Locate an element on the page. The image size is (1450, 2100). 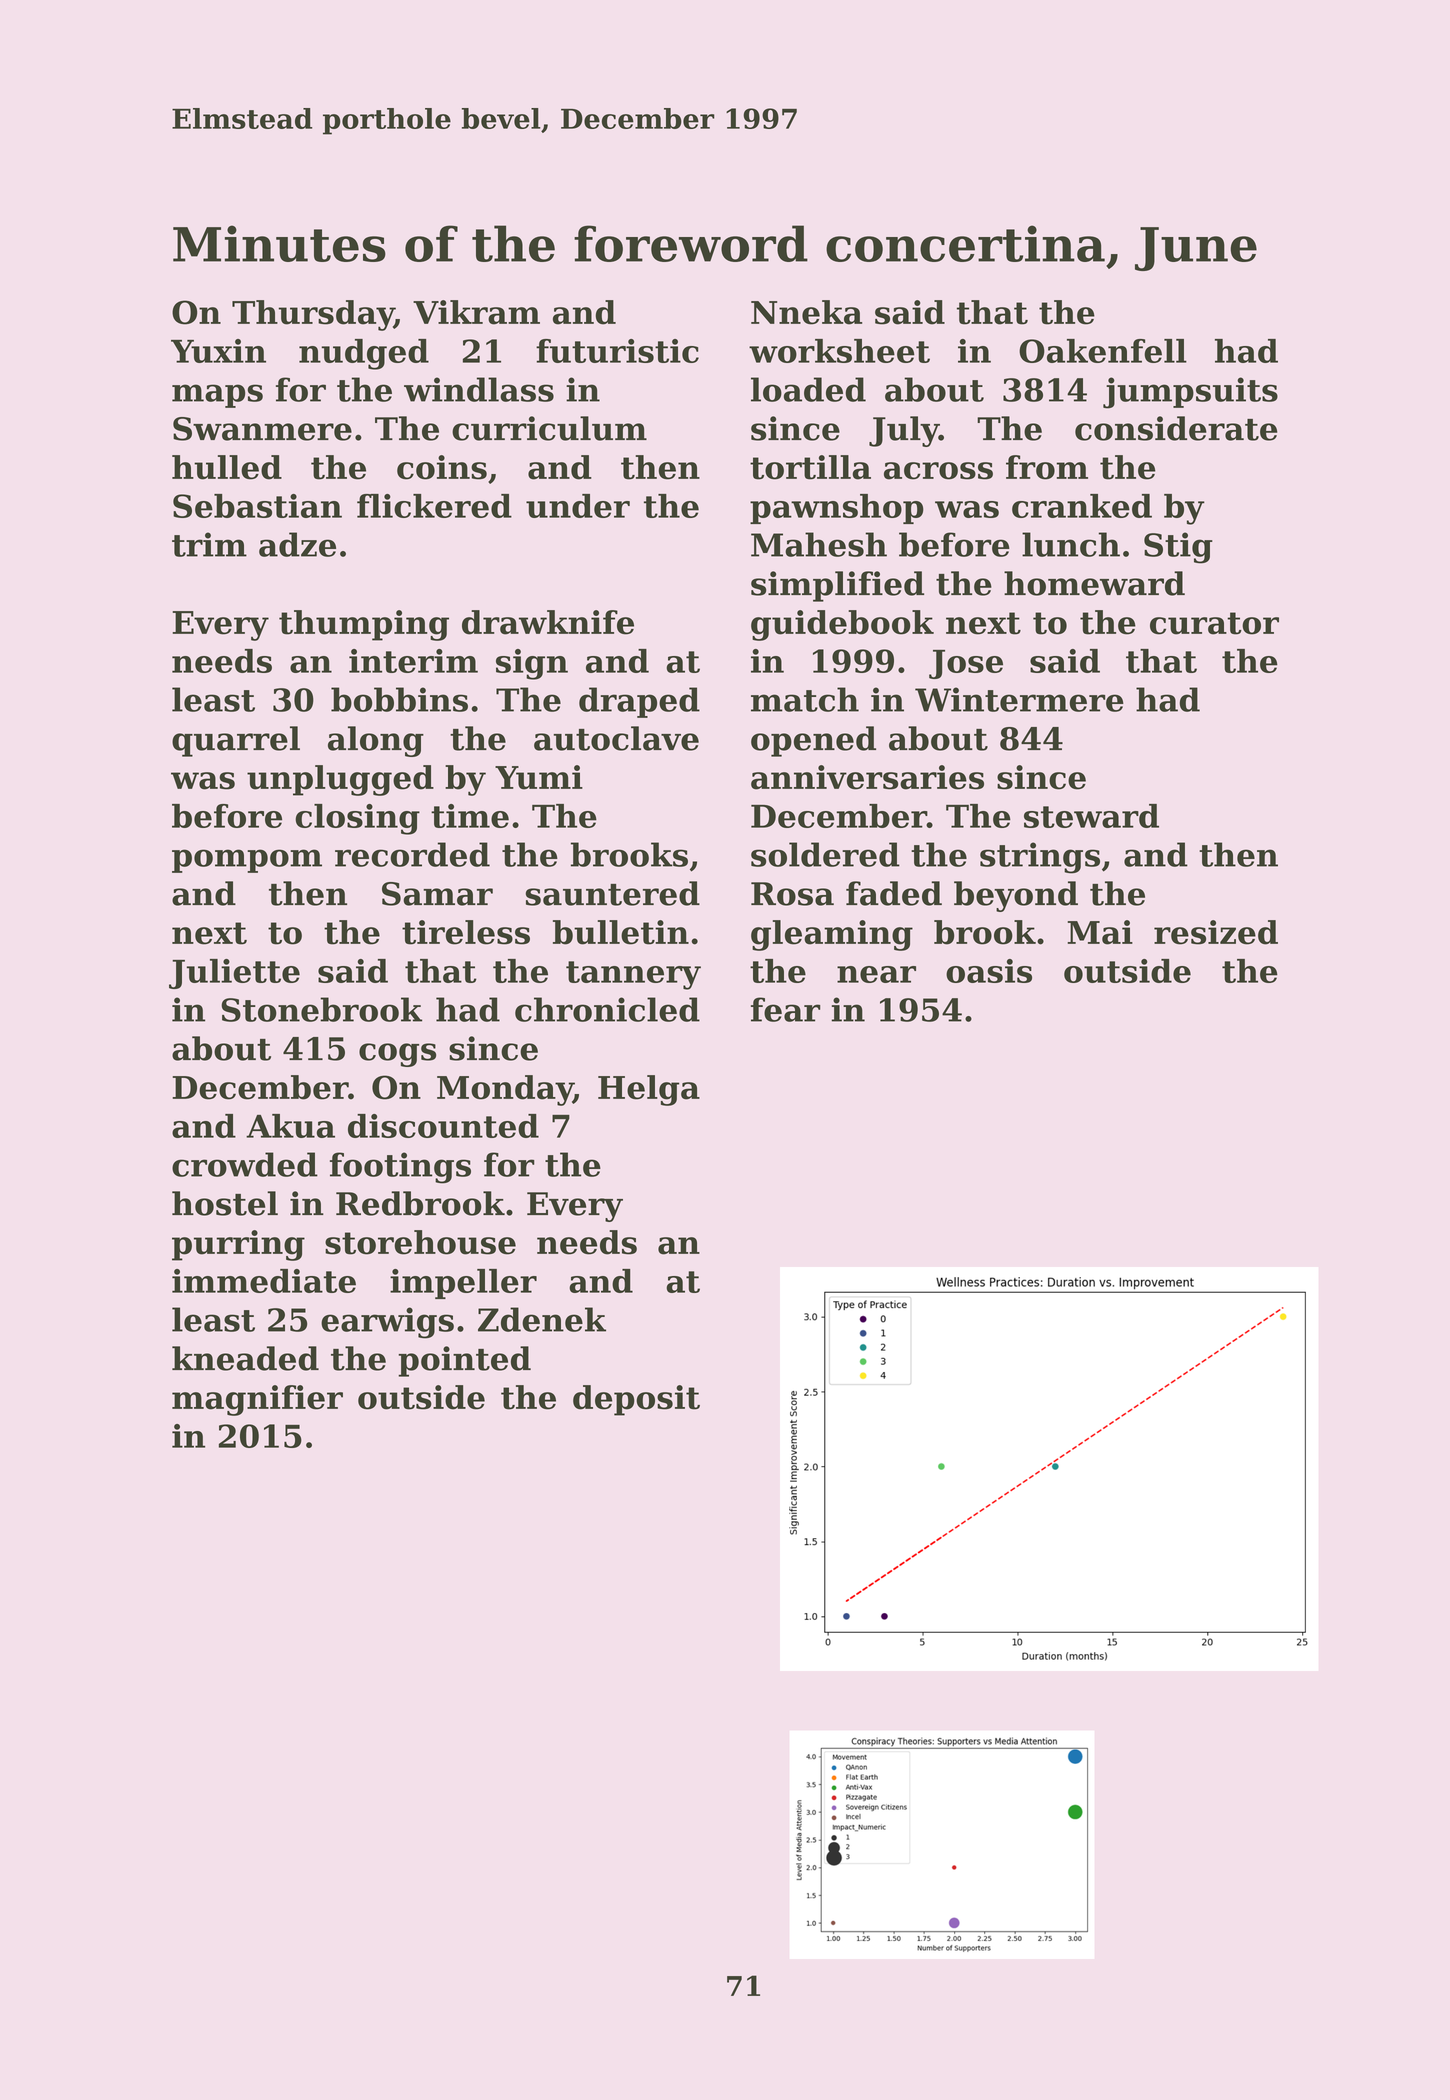
Zdenek is located at coordinates (542, 1319).
